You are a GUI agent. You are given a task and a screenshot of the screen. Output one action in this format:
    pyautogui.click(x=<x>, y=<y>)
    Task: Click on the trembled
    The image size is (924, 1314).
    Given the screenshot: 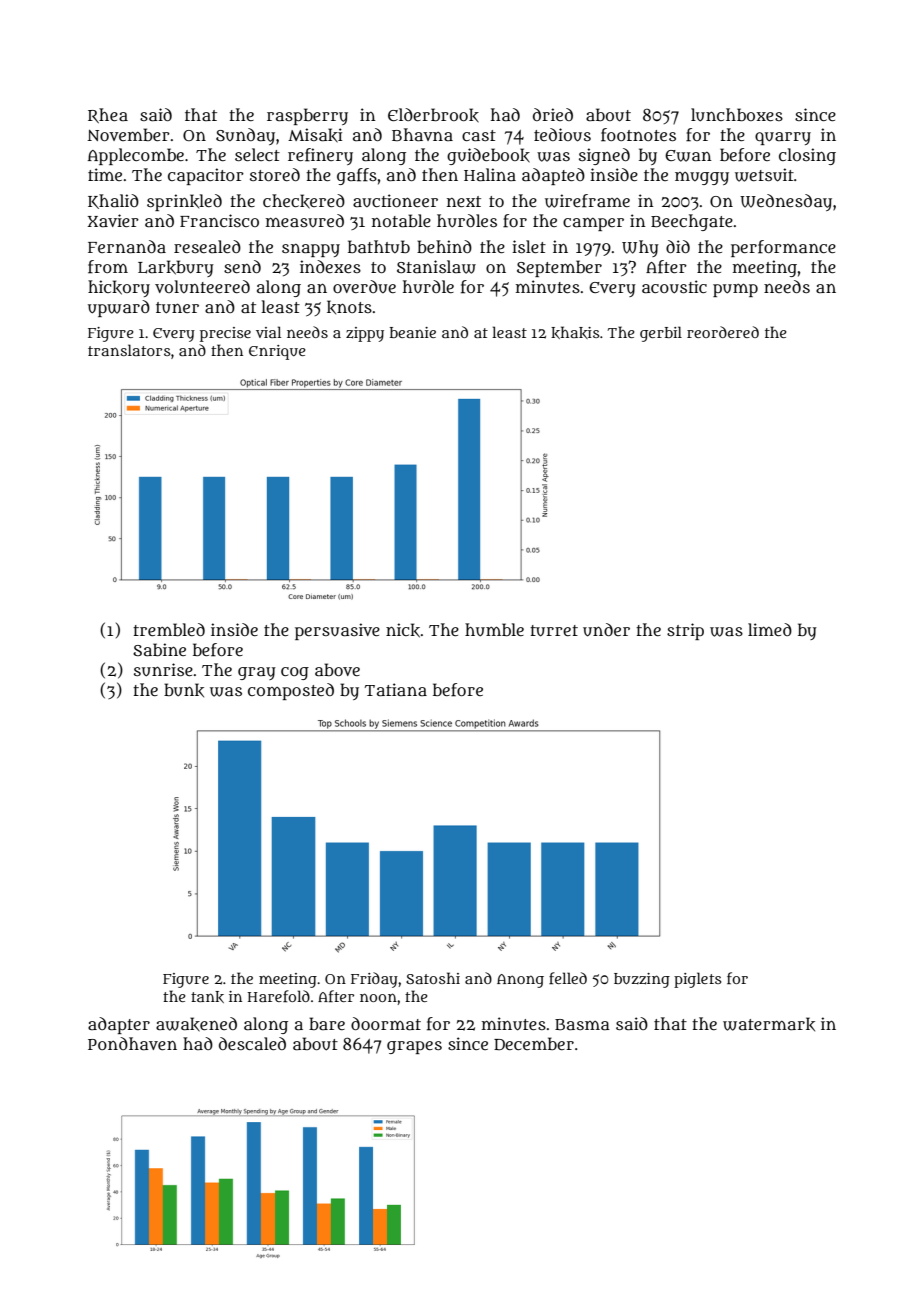 What is the action you would take?
    pyautogui.click(x=169, y=629)
